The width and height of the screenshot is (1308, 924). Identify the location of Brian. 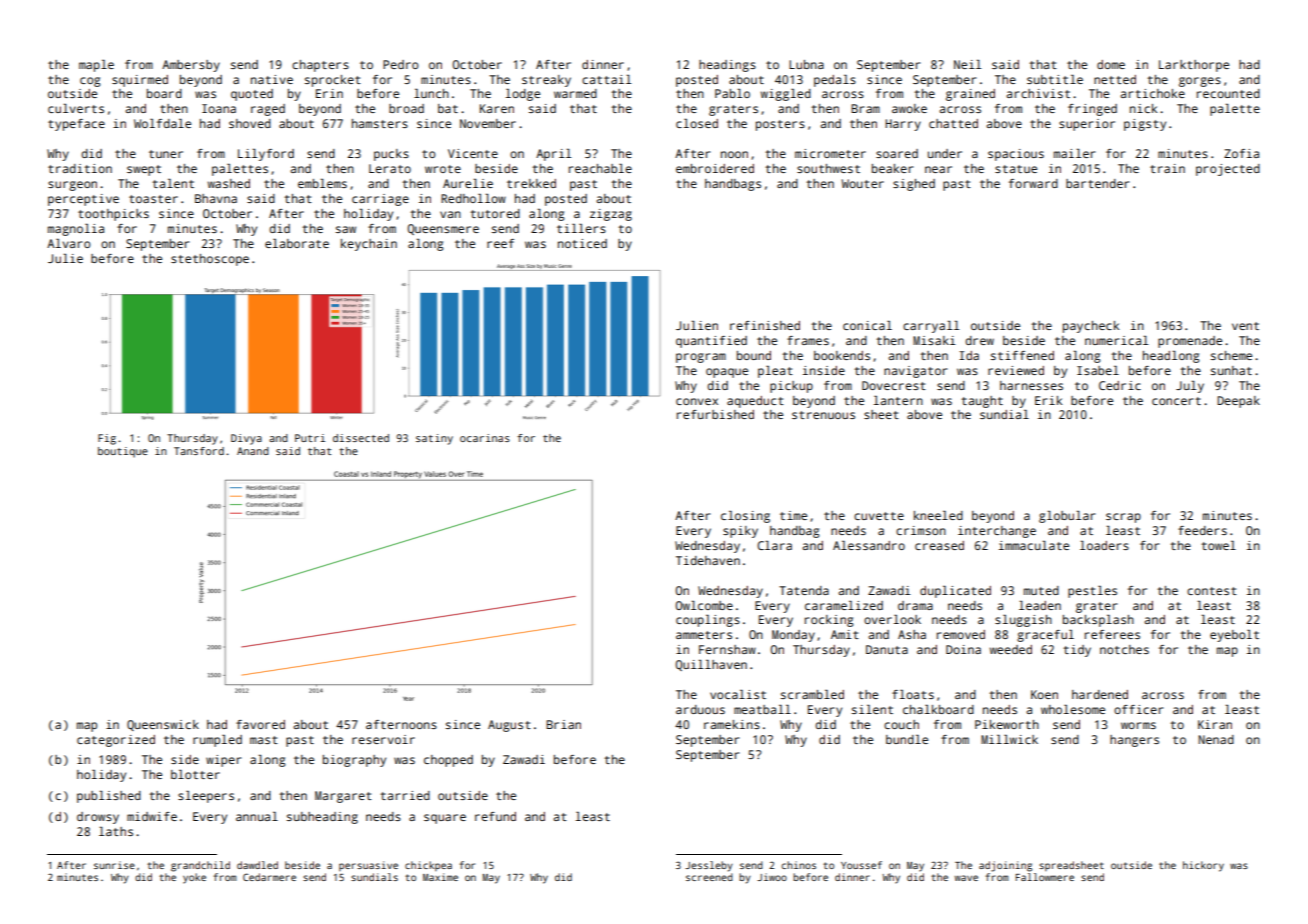
(563, 724).
